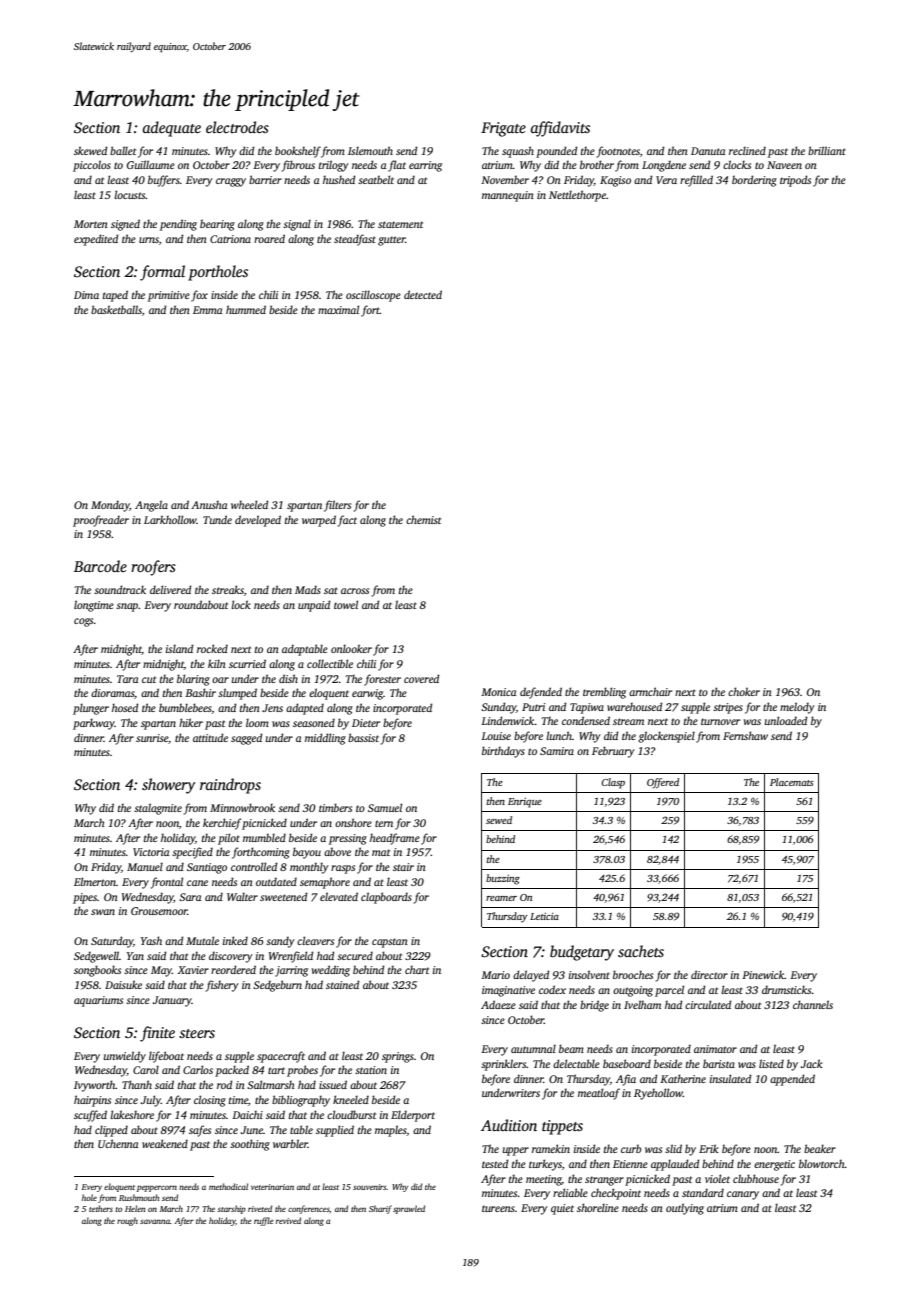 This screenshot has width=924, height=1308. Describe the element at coordinates (403, 867) in the screenshot. I see `stair` at that location.
